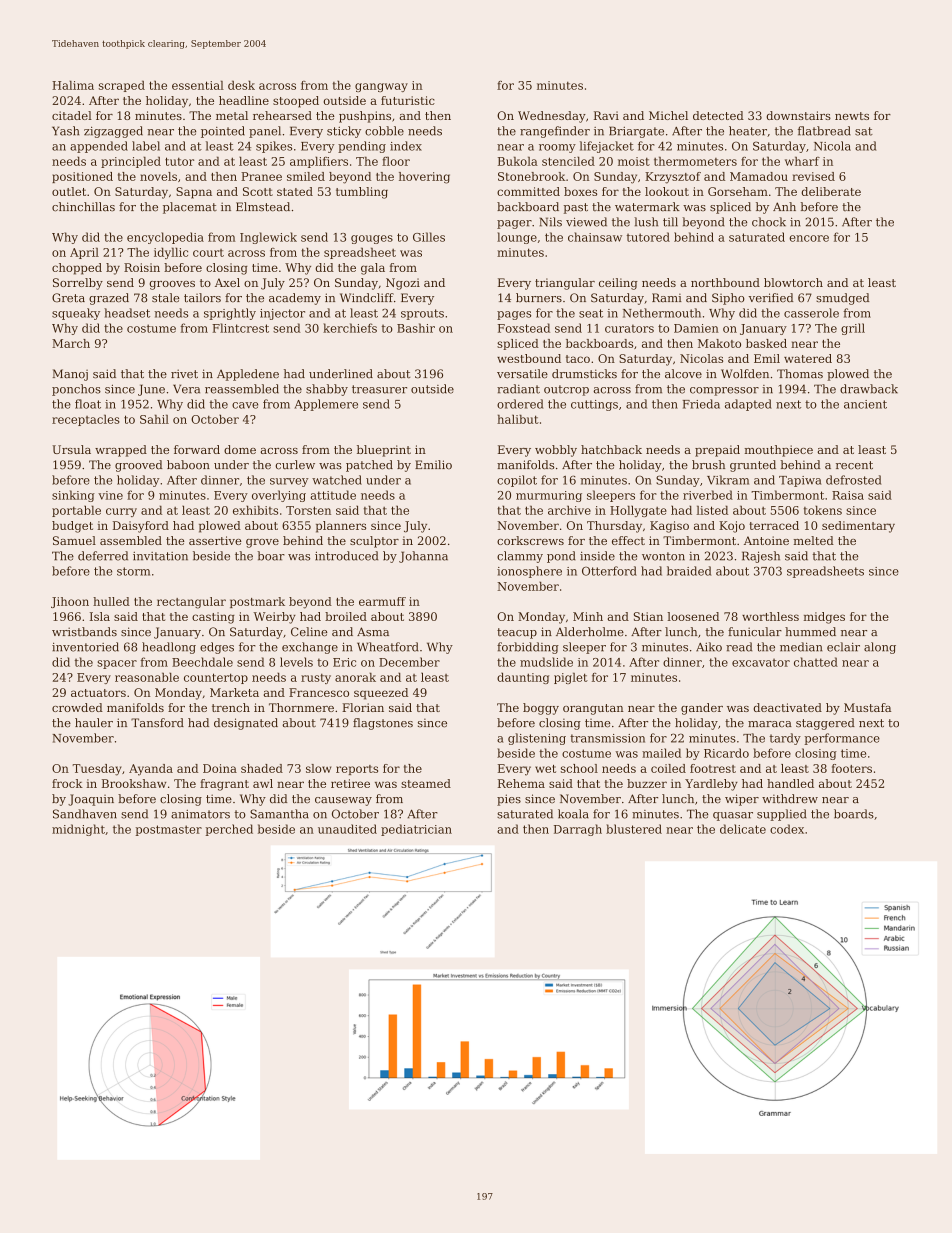 The height and width of the page is (1233, 952). What do you see at coordinates (103, 556) in the page?
I see `deferred` at bounding box center [103, 556].
